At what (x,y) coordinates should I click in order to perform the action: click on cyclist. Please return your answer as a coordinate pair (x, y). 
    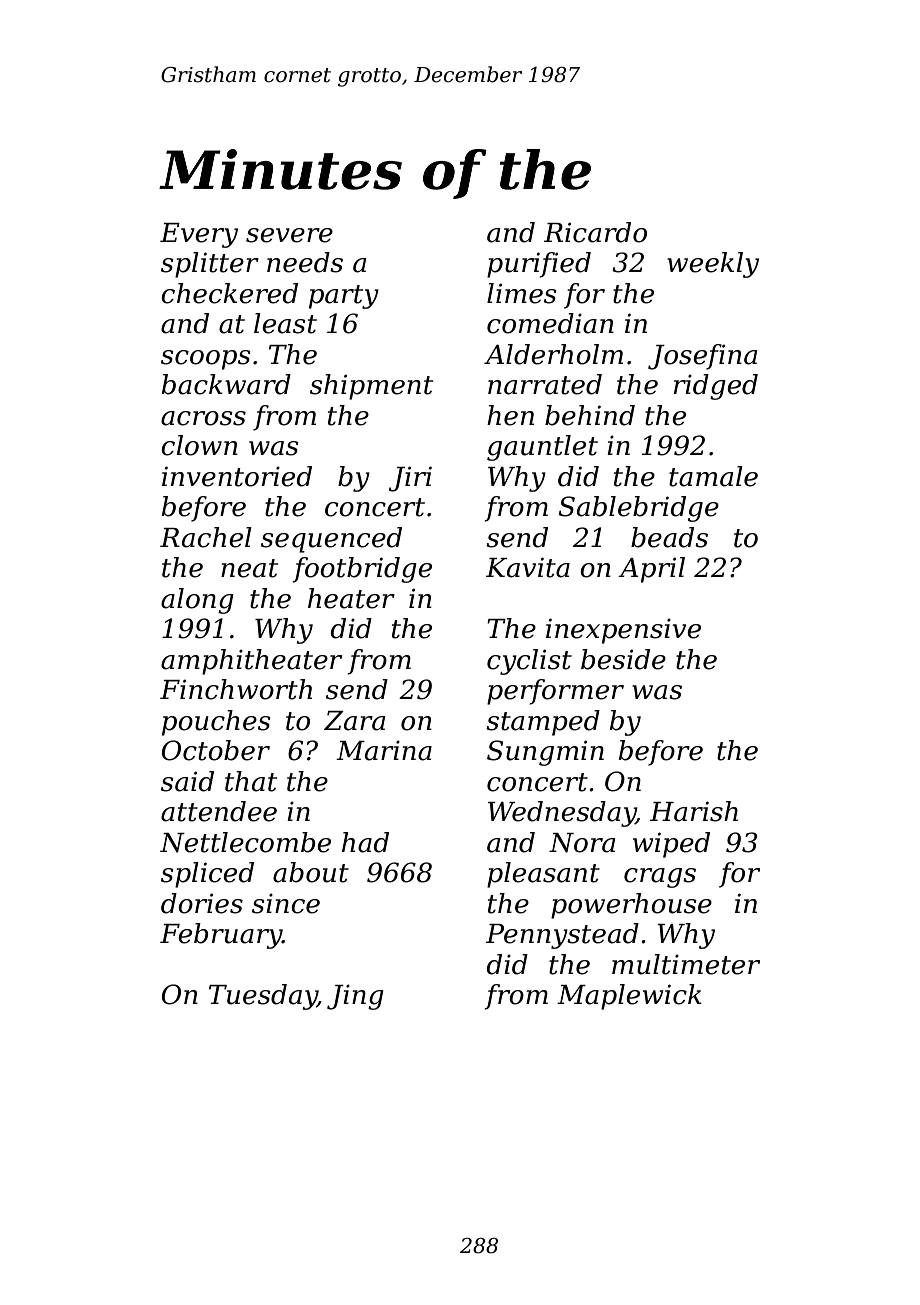
    Looking at the image, I should click on (529, 662).
